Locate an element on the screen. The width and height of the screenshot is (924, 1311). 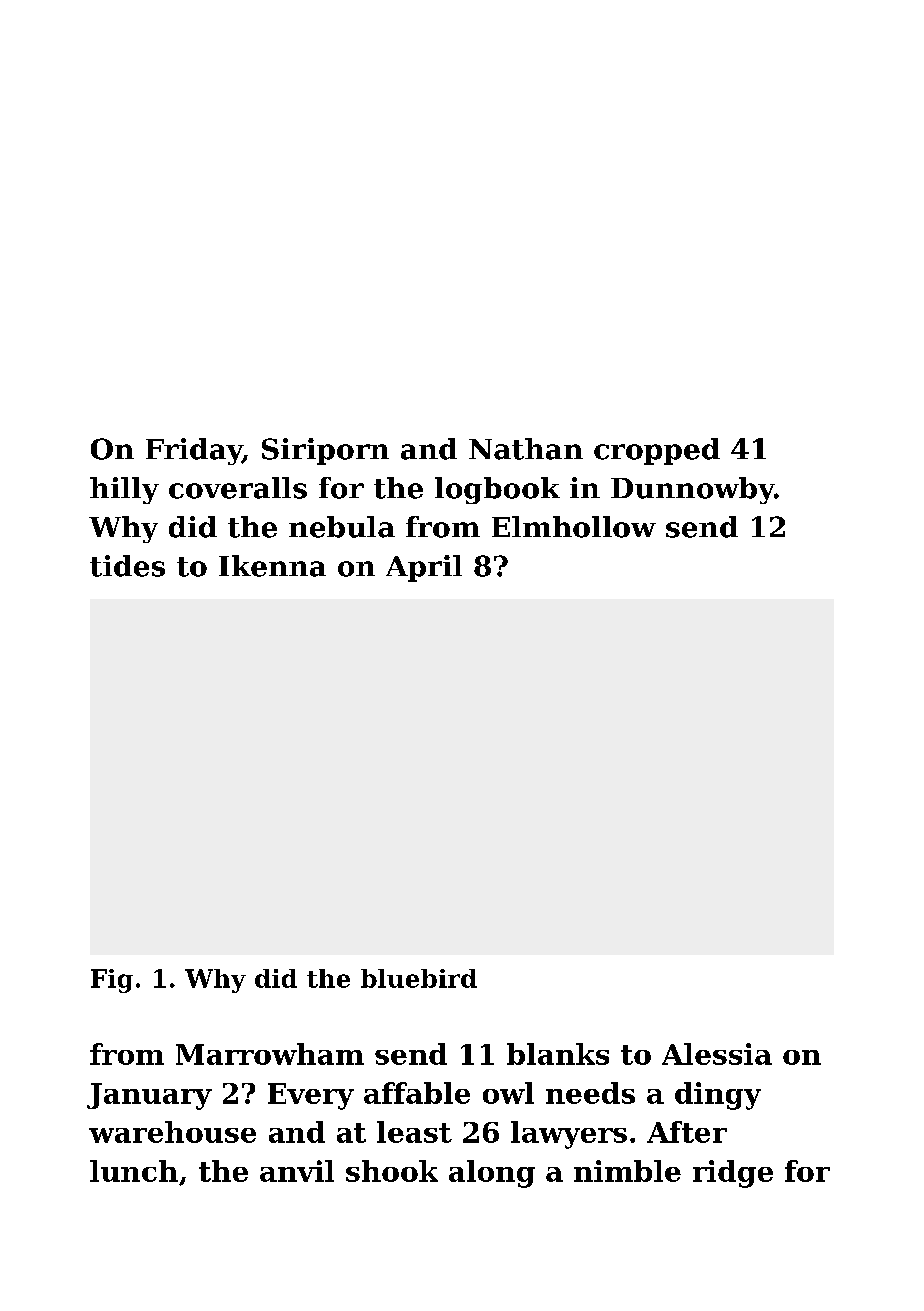
tides is located at coordinates (127, 566).
